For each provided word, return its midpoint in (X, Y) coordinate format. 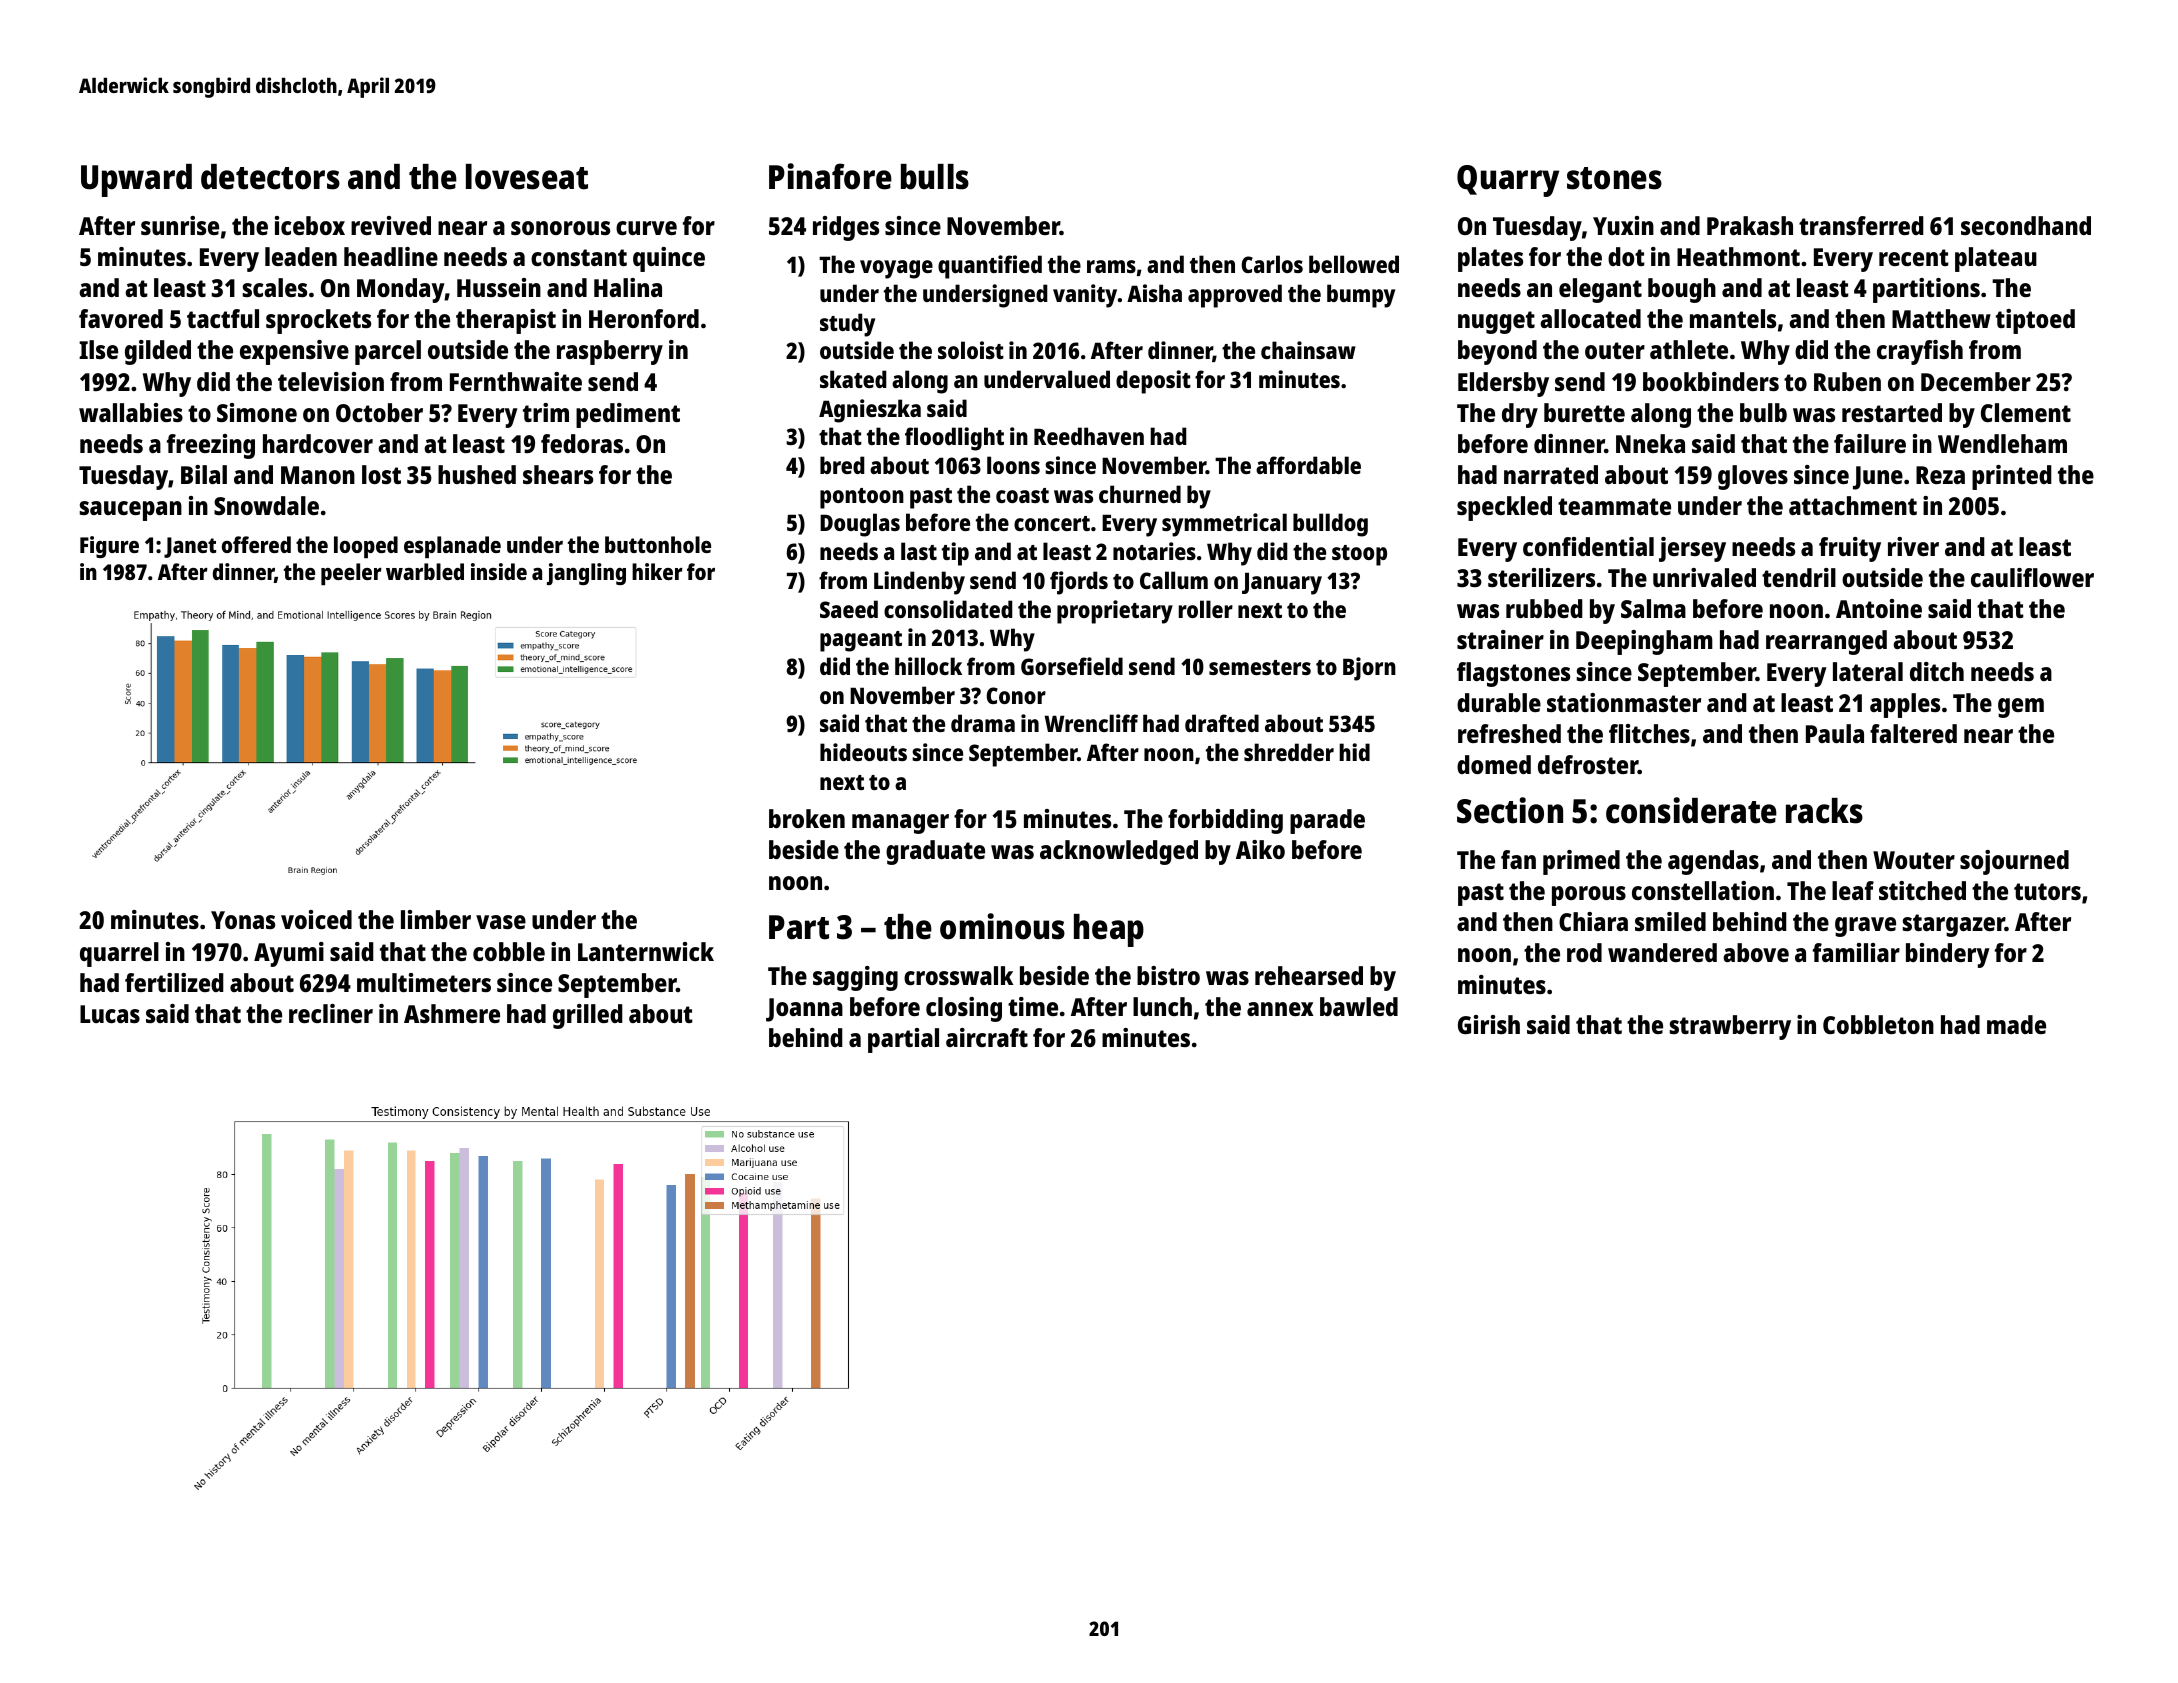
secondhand (2026, 225)
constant (579, 257)
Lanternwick (646, 951)
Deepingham (1644, 642)
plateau (1996, 259)
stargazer (1954, 925)
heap (1109, 930)
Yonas (243, 920)
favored (121, 318)
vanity (1085, 296)
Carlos (1272, 264)
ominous (1002, 926)
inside (499, 571)
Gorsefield (1072, 666)
